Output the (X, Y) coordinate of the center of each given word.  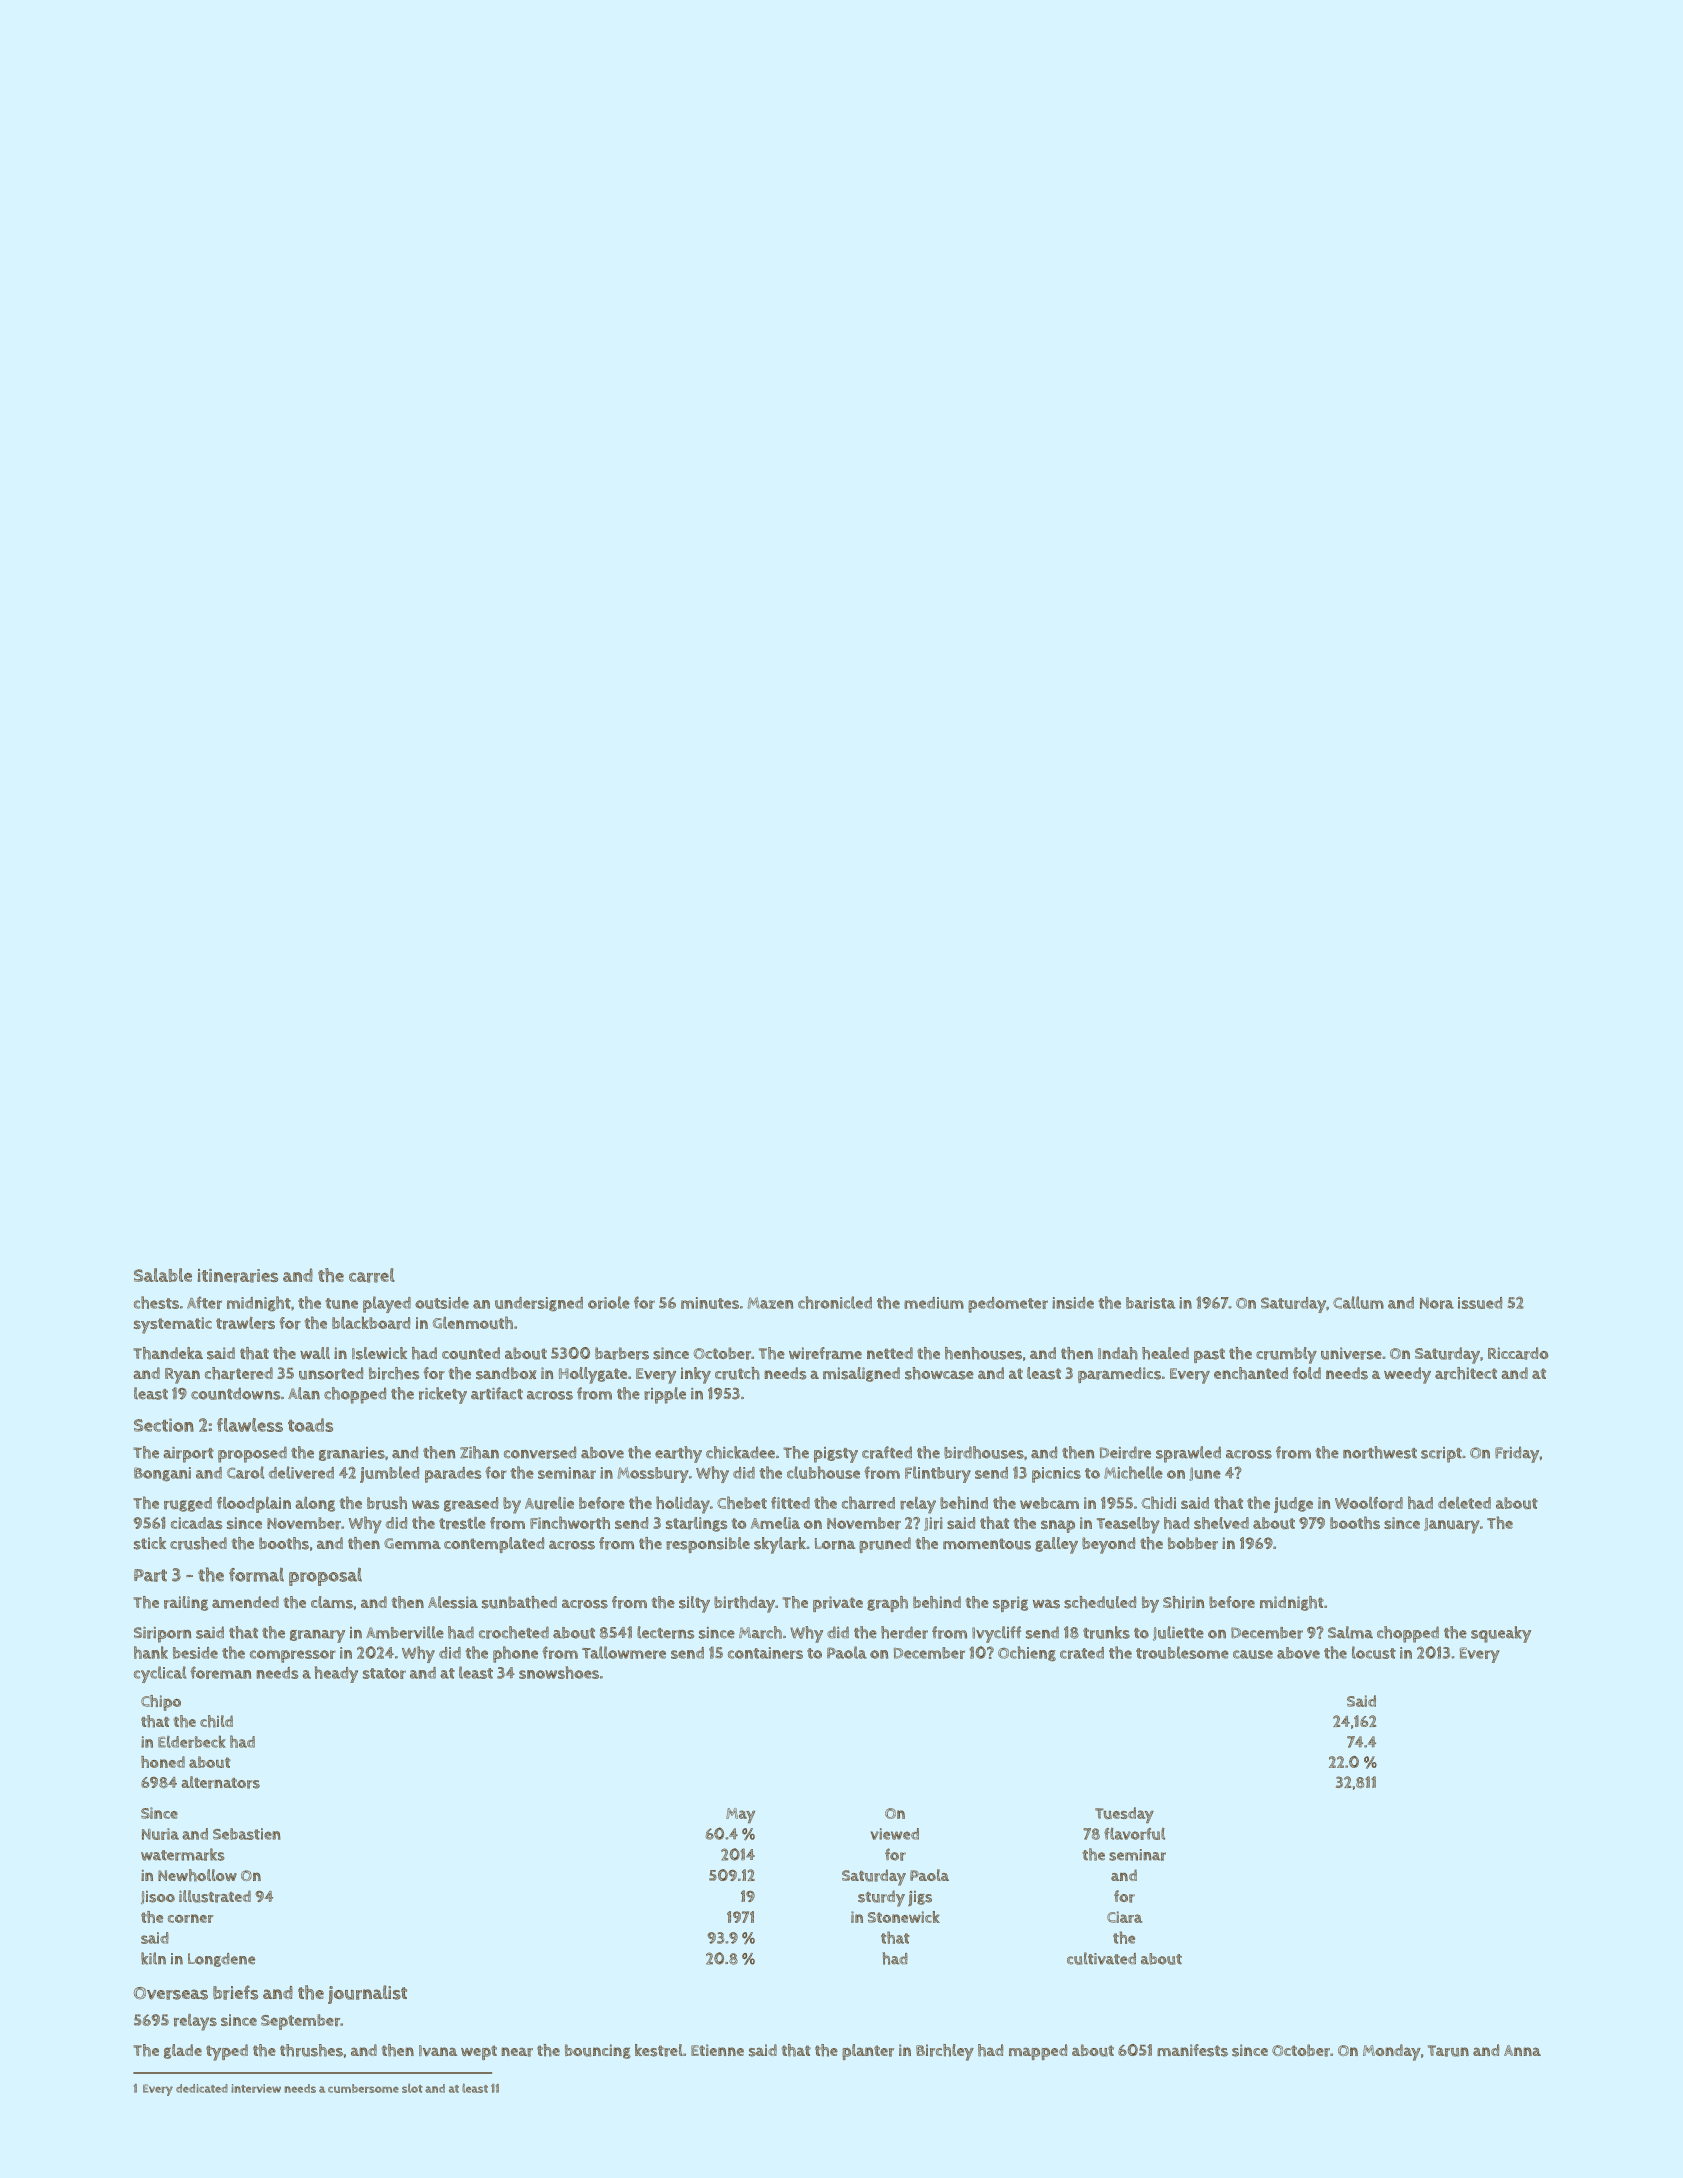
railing (186, 1603)
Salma (1350, 1632)
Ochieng (1027, 1653)
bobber (1193, 1543)
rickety (443, 1395)
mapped (1038, 2052)
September (300, 2022)
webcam (1049, 1503)
